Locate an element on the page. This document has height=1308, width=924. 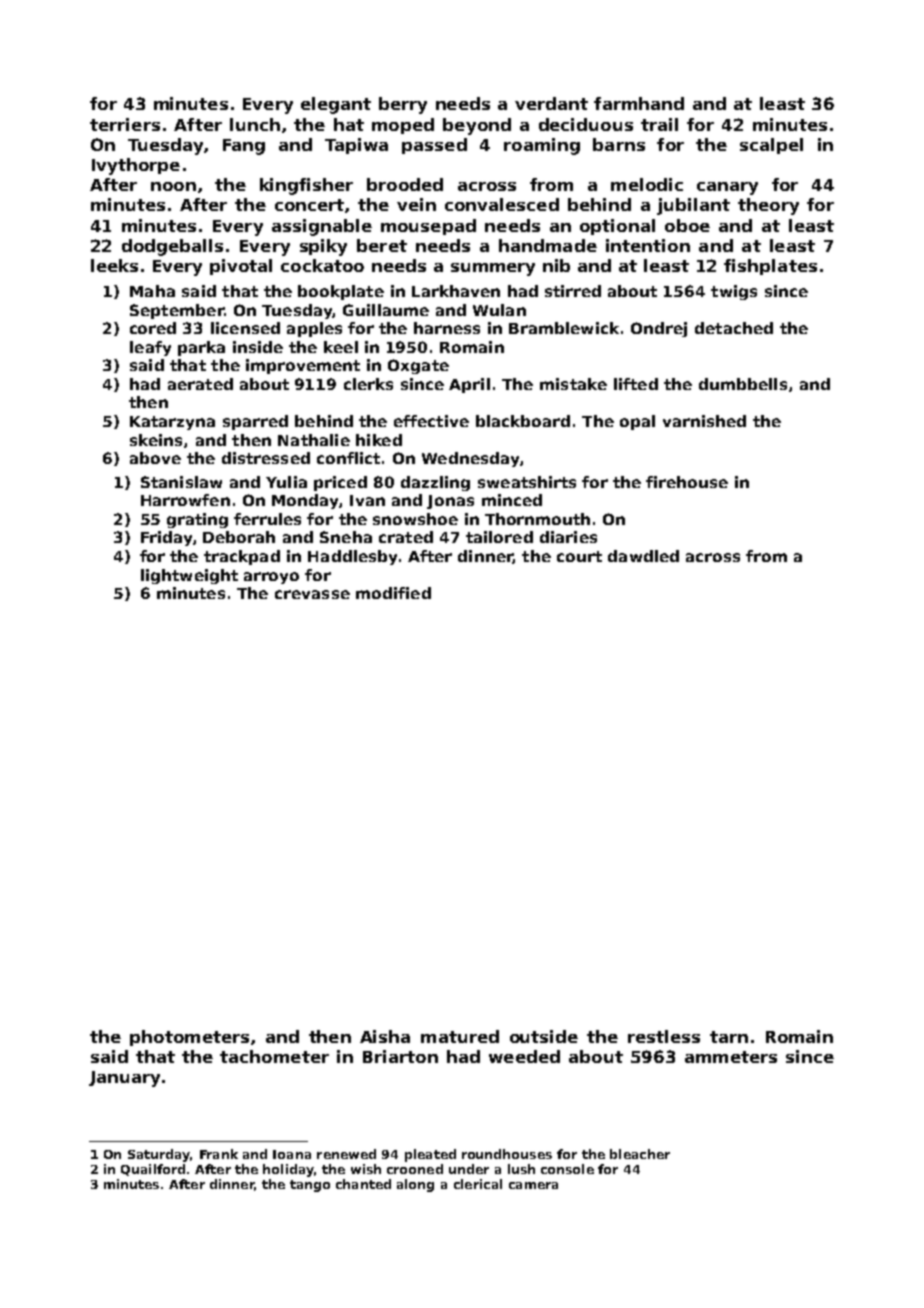
leafy is located at coordinates (150, 348).
